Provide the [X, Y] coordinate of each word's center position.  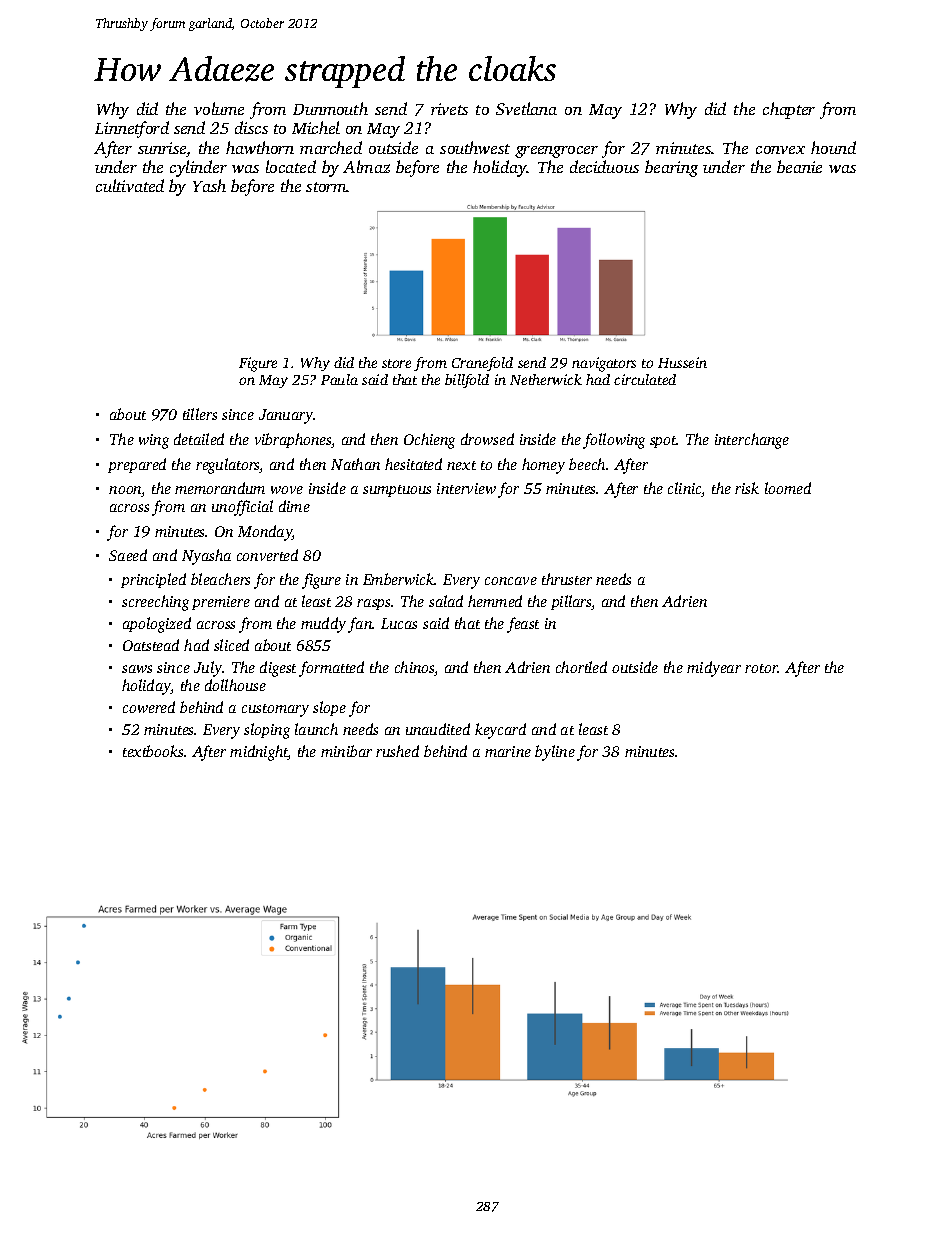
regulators [228, 466]
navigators [604, 364]
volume [219, 108]
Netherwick [546, 379]
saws [137, 669]
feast [523, 625]
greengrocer [556, 152]
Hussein [682, 362]
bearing [671, 168]
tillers [200, 414]
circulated [645, 379]
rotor [761, 668]
